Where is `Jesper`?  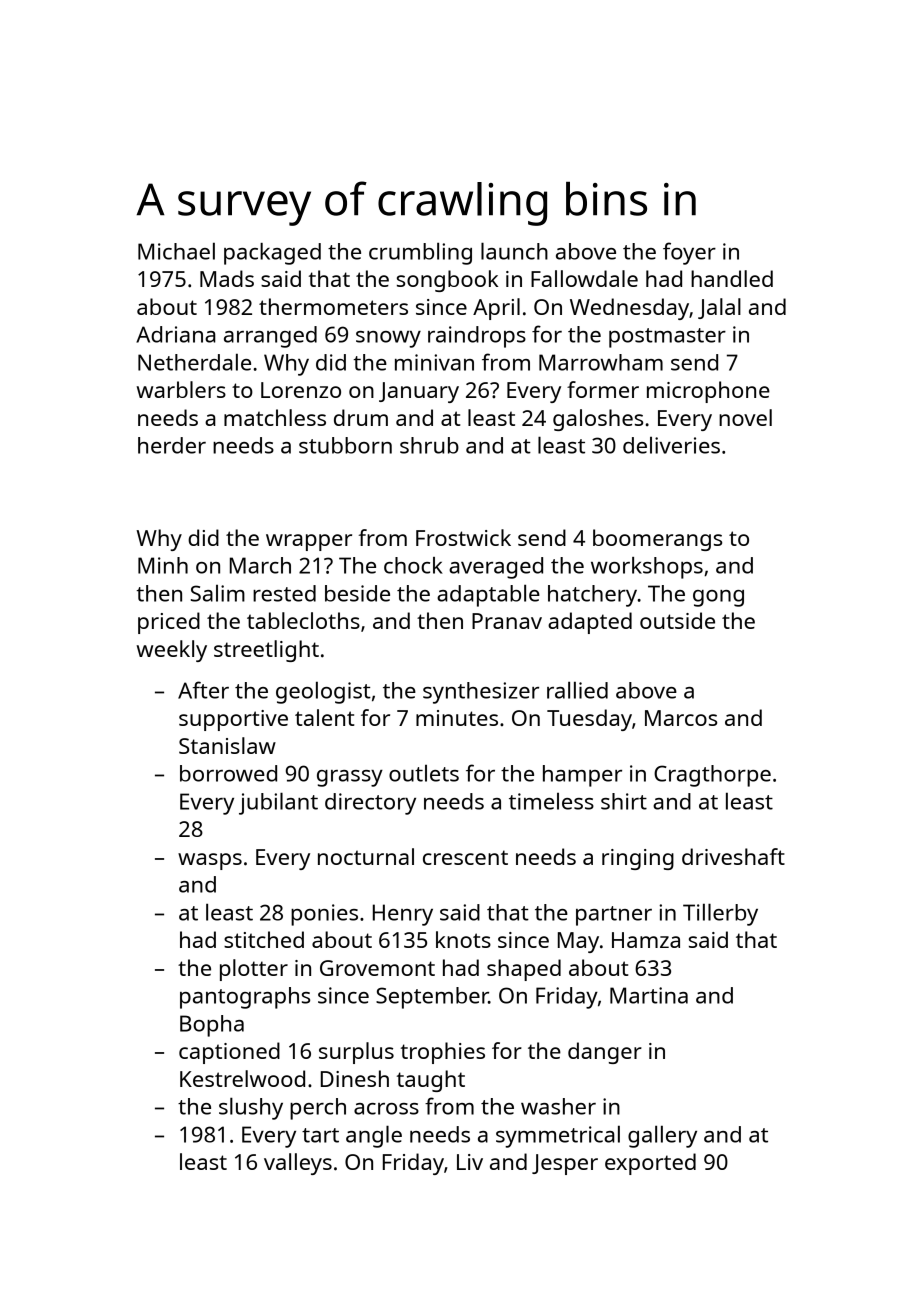 Jesper is located at coordinates (565, 1164).
